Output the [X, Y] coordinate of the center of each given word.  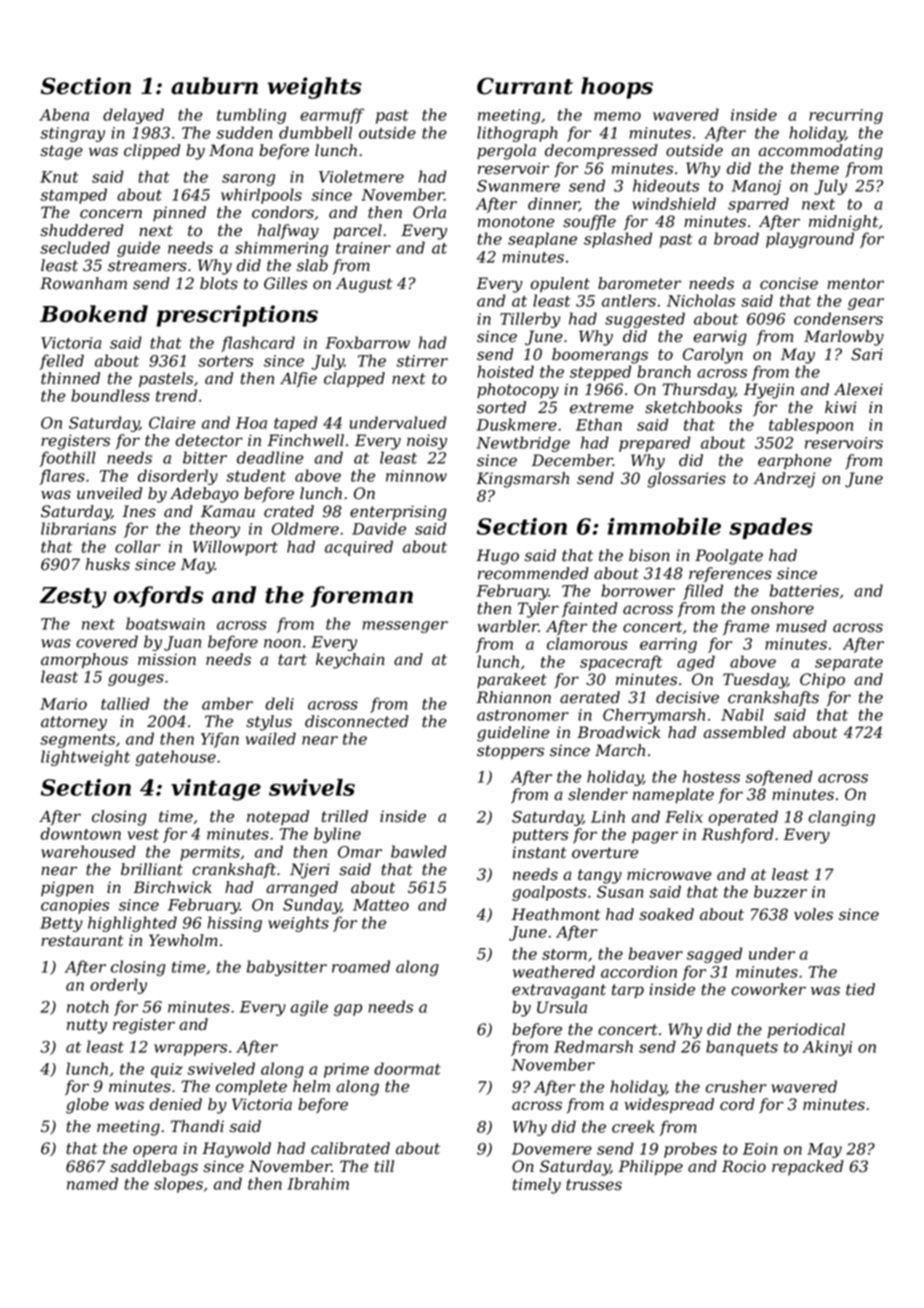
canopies [75, 906]
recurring [846, 116]
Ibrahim [318, 1183]
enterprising [398, 513]
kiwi [840, 407]
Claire [172, 422]
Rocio [744, 1166]
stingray [72, 134]
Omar [360, 852]
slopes [178, 1185]
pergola [506, 152]
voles [813, 914]
